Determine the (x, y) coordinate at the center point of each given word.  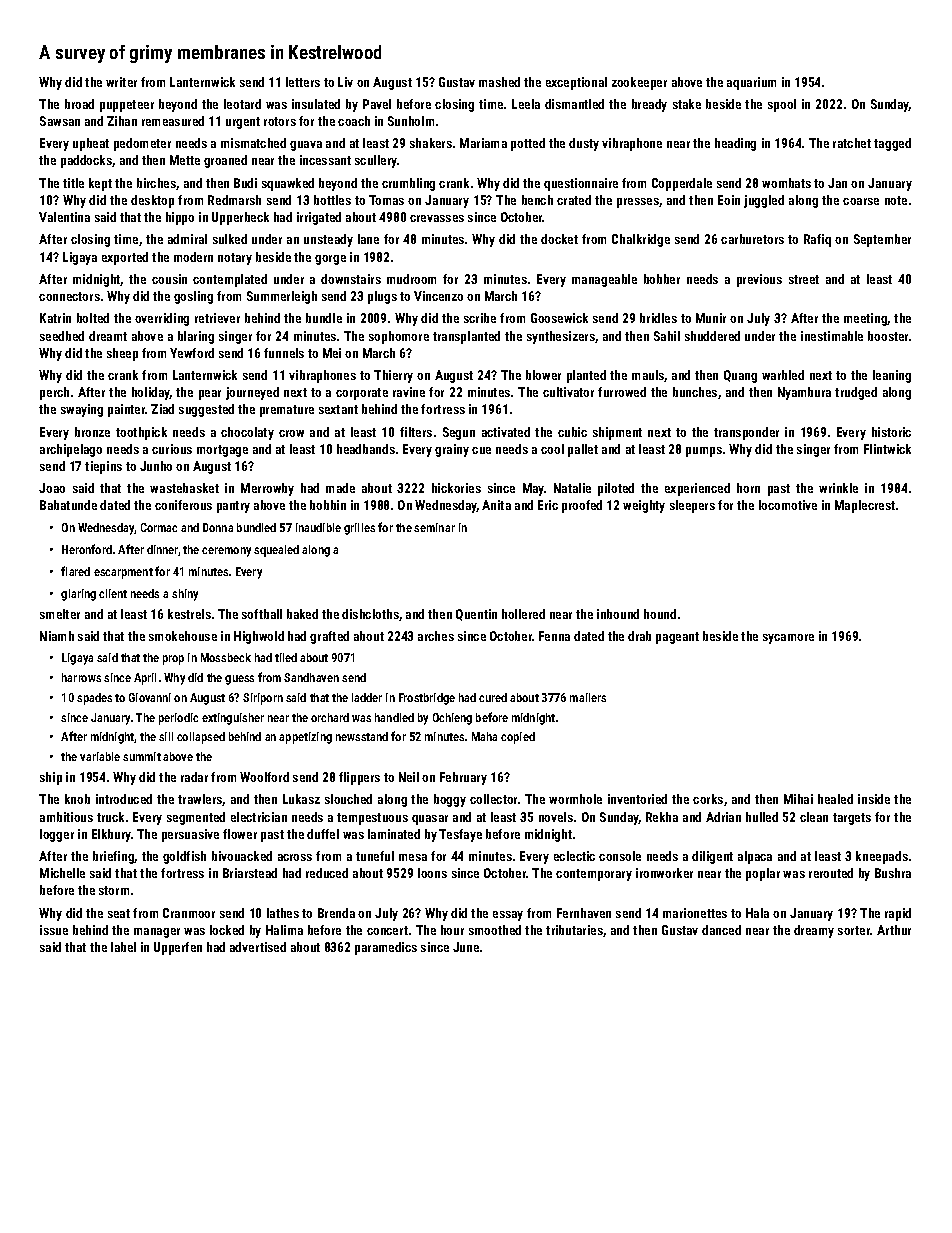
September (882, 240)
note (896, 200)
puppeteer (127, 106)
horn (748, 488)
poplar (763, 874)
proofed (582, 506)
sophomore (399, 337)
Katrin (55, 318)
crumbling (408, 184)
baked (302, 614)
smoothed (495, 930)
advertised (258, 947)
